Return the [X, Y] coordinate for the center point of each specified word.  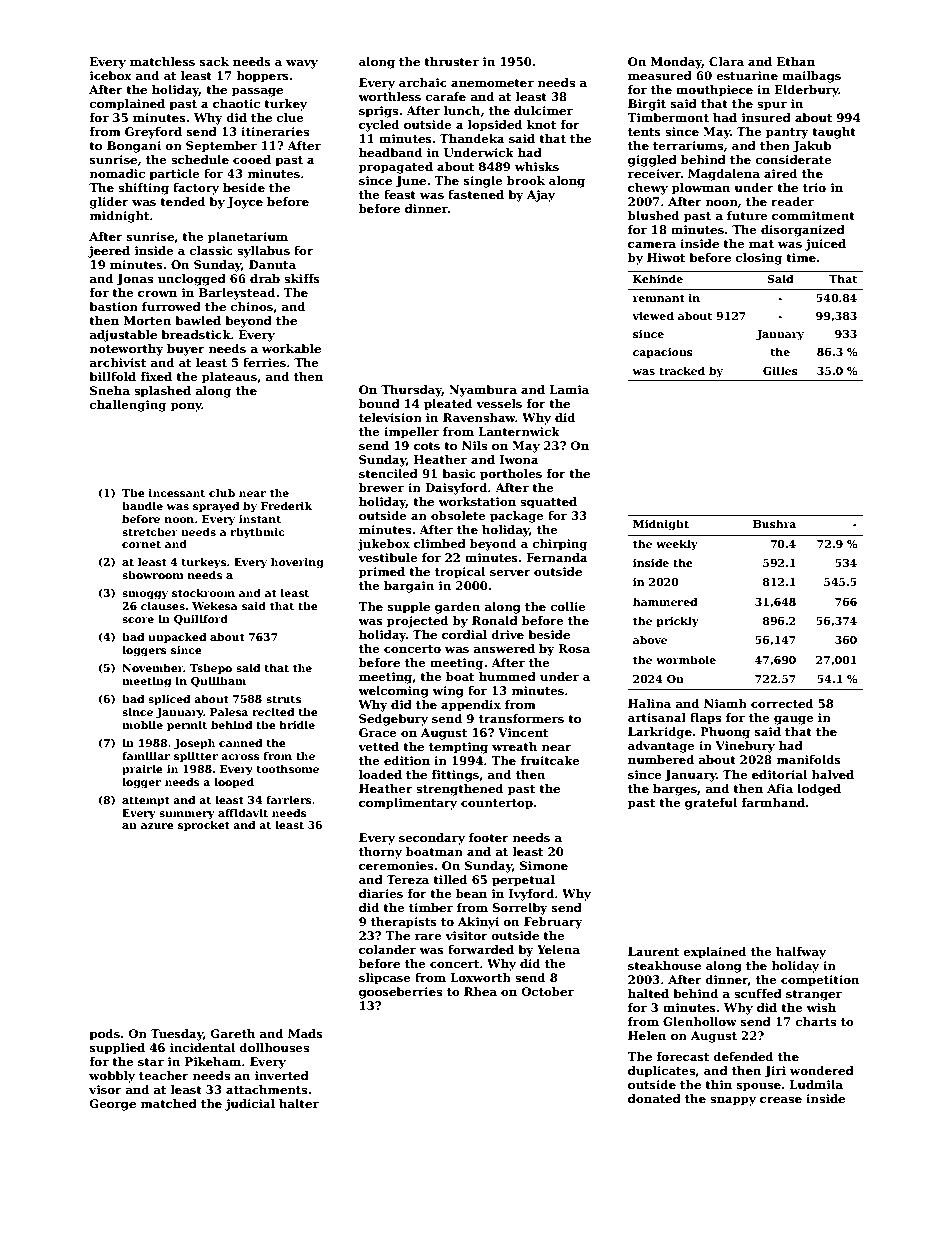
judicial [250, 1105]
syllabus [263, 252]
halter [299, 1103]
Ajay [541, 196]
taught [834, 133]
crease [781, 1100]
